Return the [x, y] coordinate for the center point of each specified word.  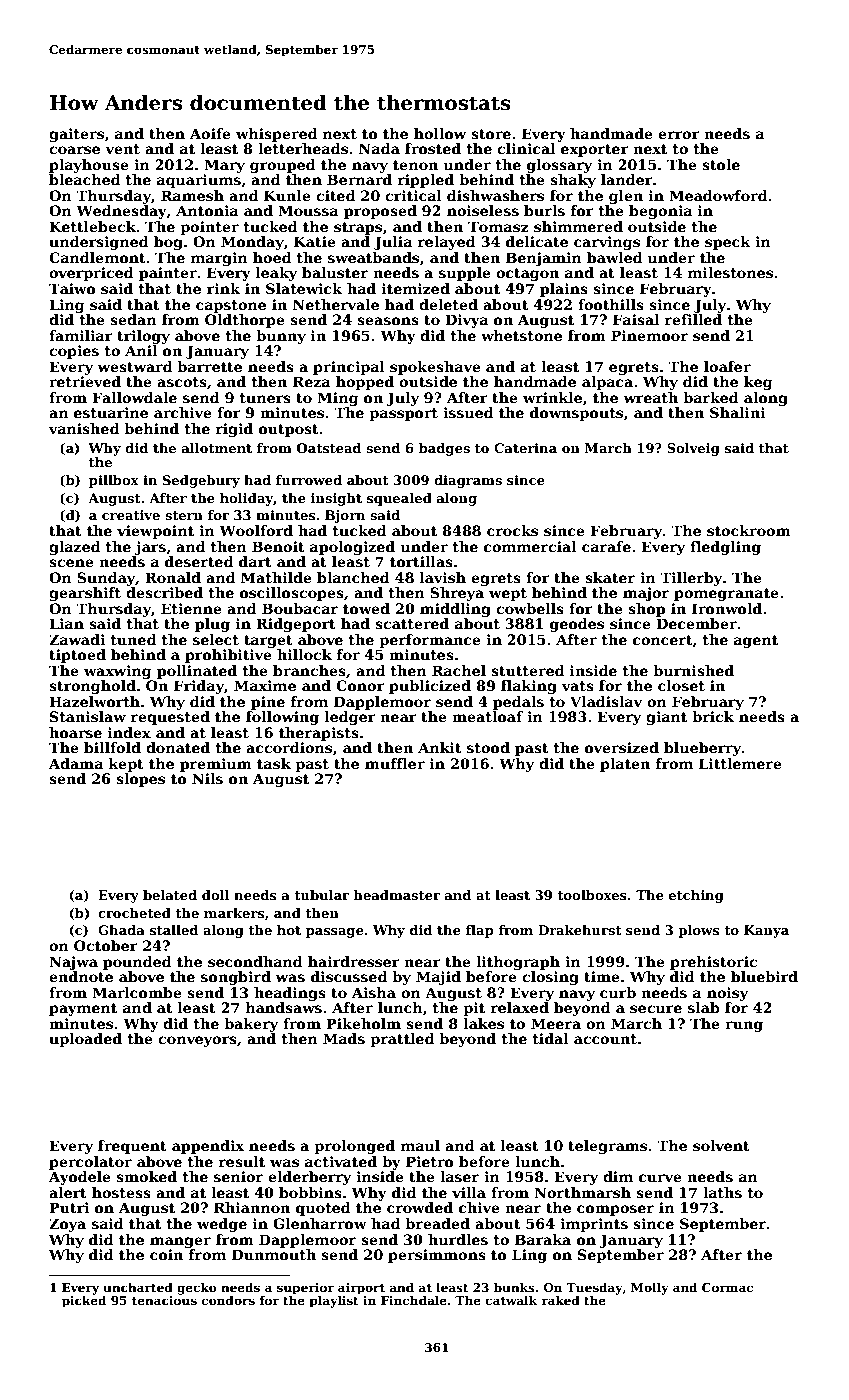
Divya [467, 321]
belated [170, 895]
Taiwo [72, 288]
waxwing [117, 672]
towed [366, 608]
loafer [727, 366]
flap [480, 931]
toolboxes [592, 895]
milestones [730, 272]
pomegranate [726, 594]
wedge [222, 1225]
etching [696, 896]
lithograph [518, 963]
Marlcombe [137, 992]
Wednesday [122, 212]
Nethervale [336, 304]
